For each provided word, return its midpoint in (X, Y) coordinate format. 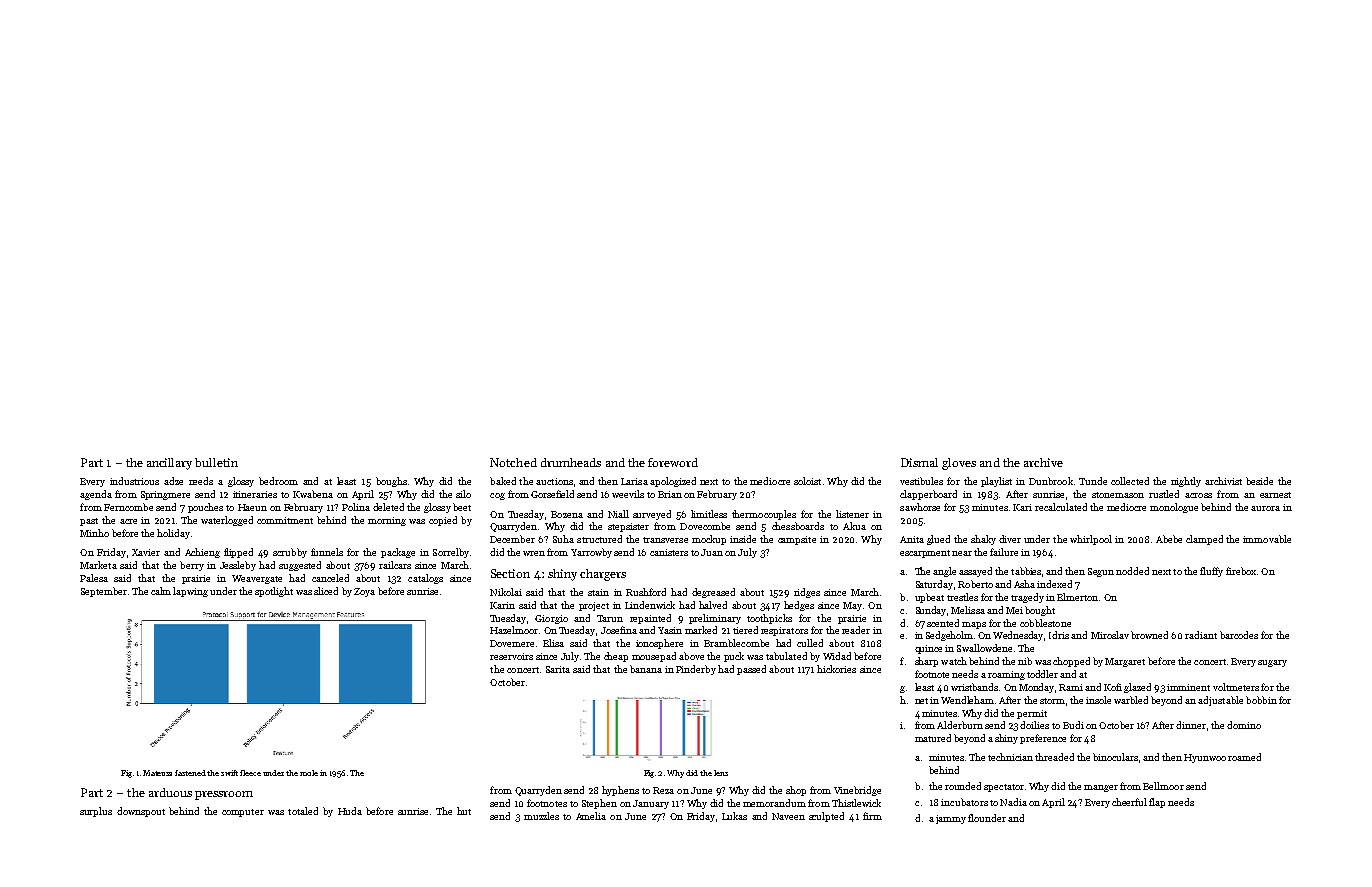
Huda (350, 811)
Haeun (252, 507)
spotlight (274, 592)
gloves (959, 464)
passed (751, 670)
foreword (673, 462)
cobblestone (1045, 623)
